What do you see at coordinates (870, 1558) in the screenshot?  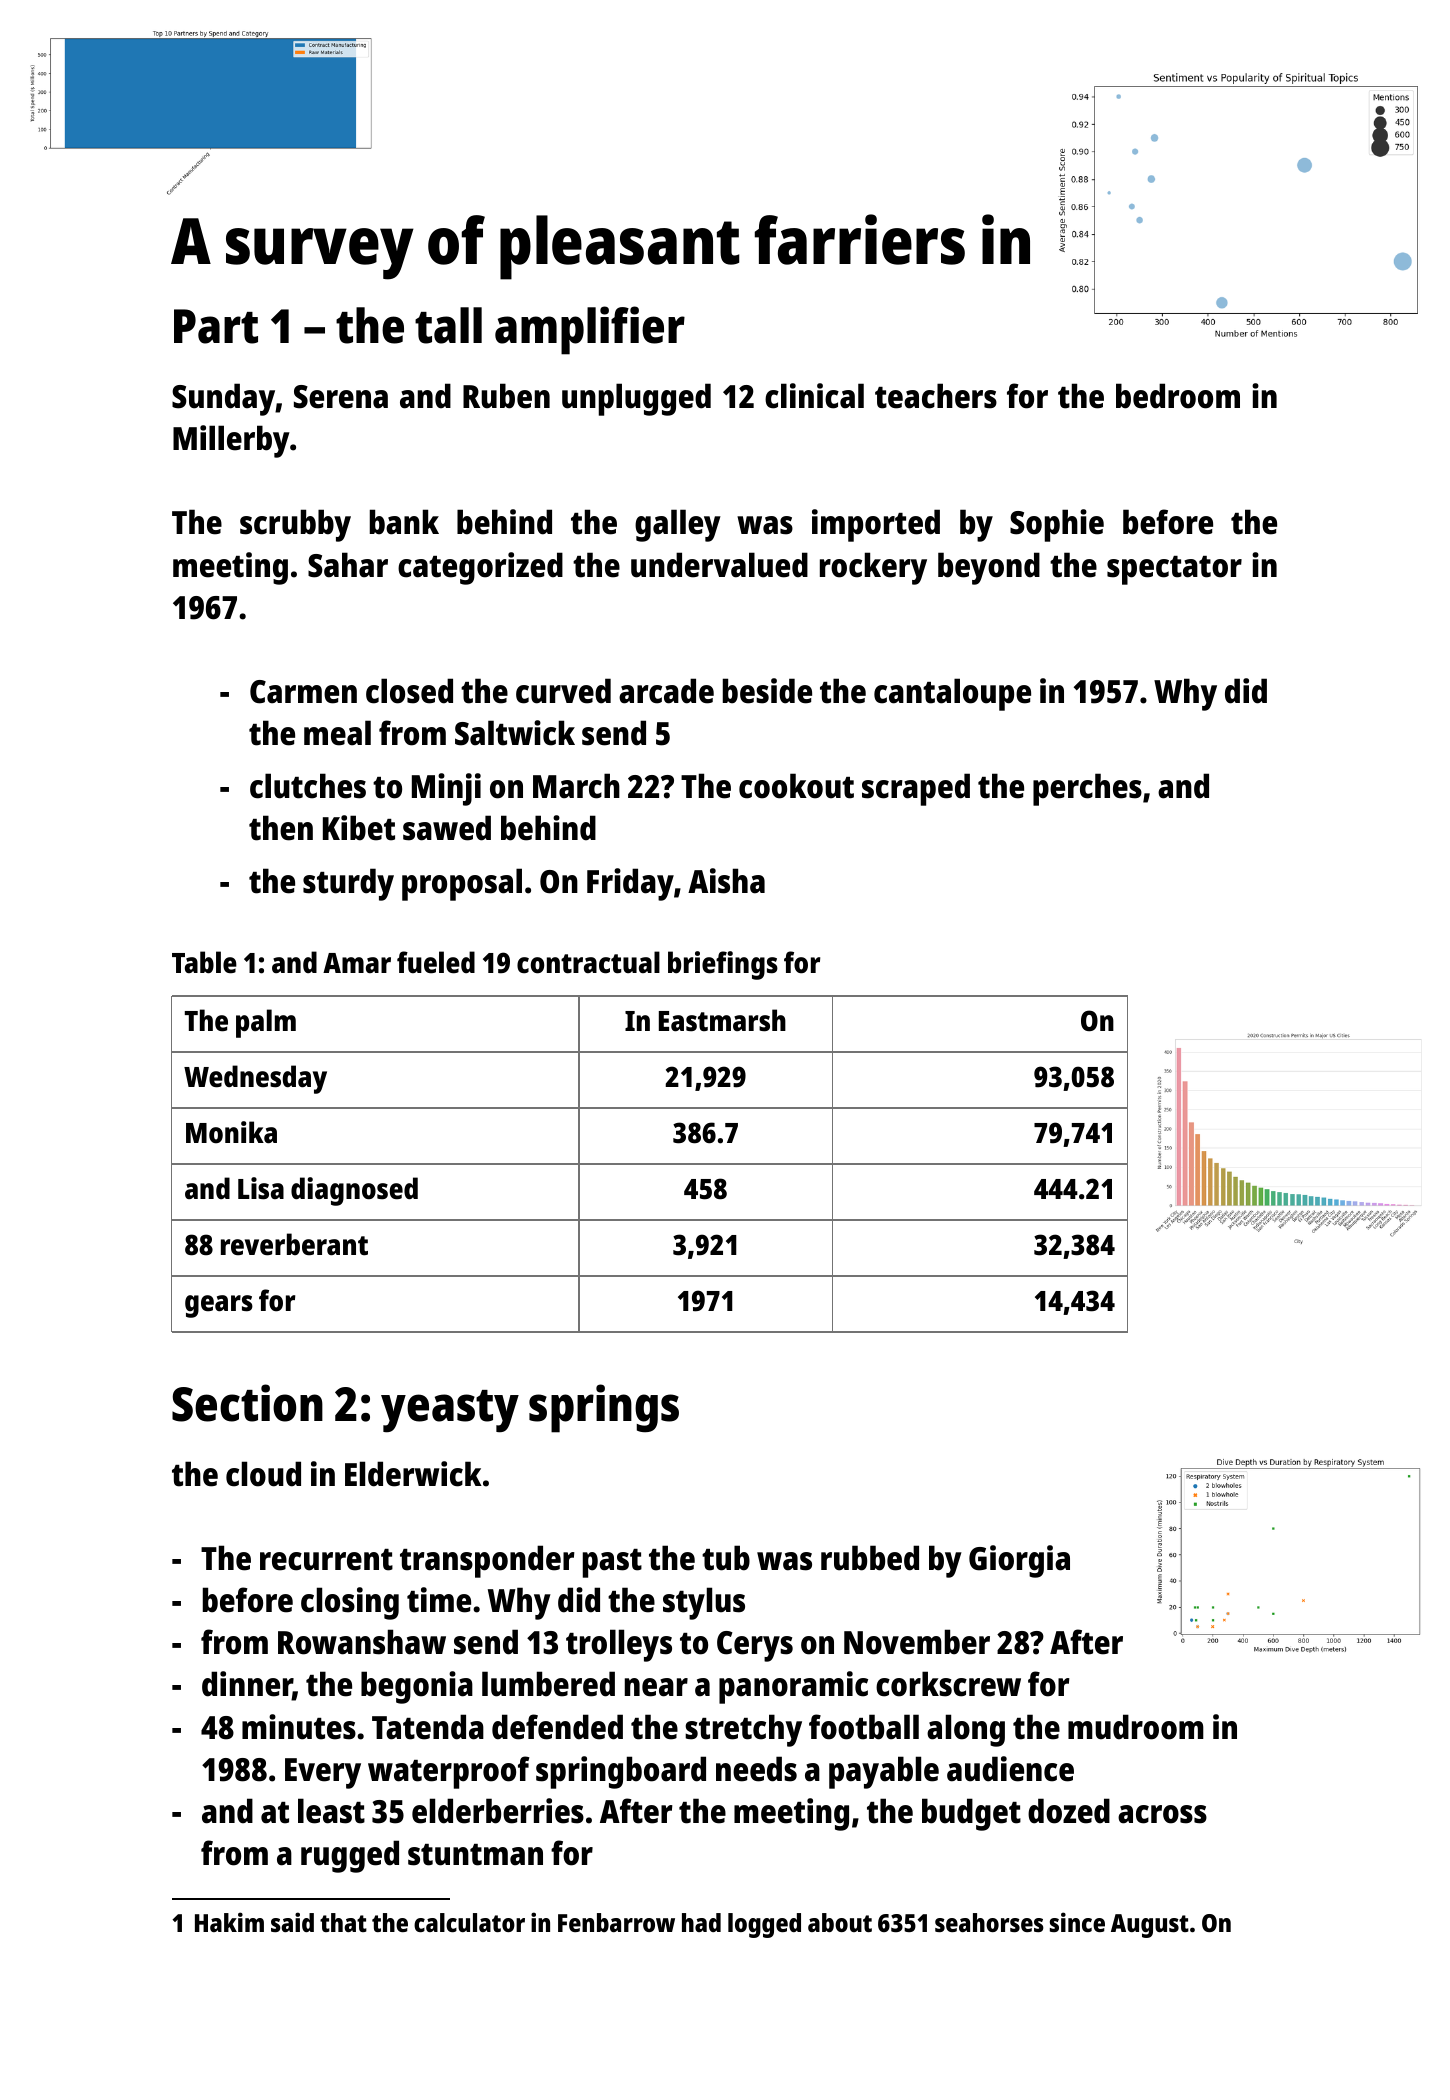 I see `rubbed` at bounding box center [870, 1558].
